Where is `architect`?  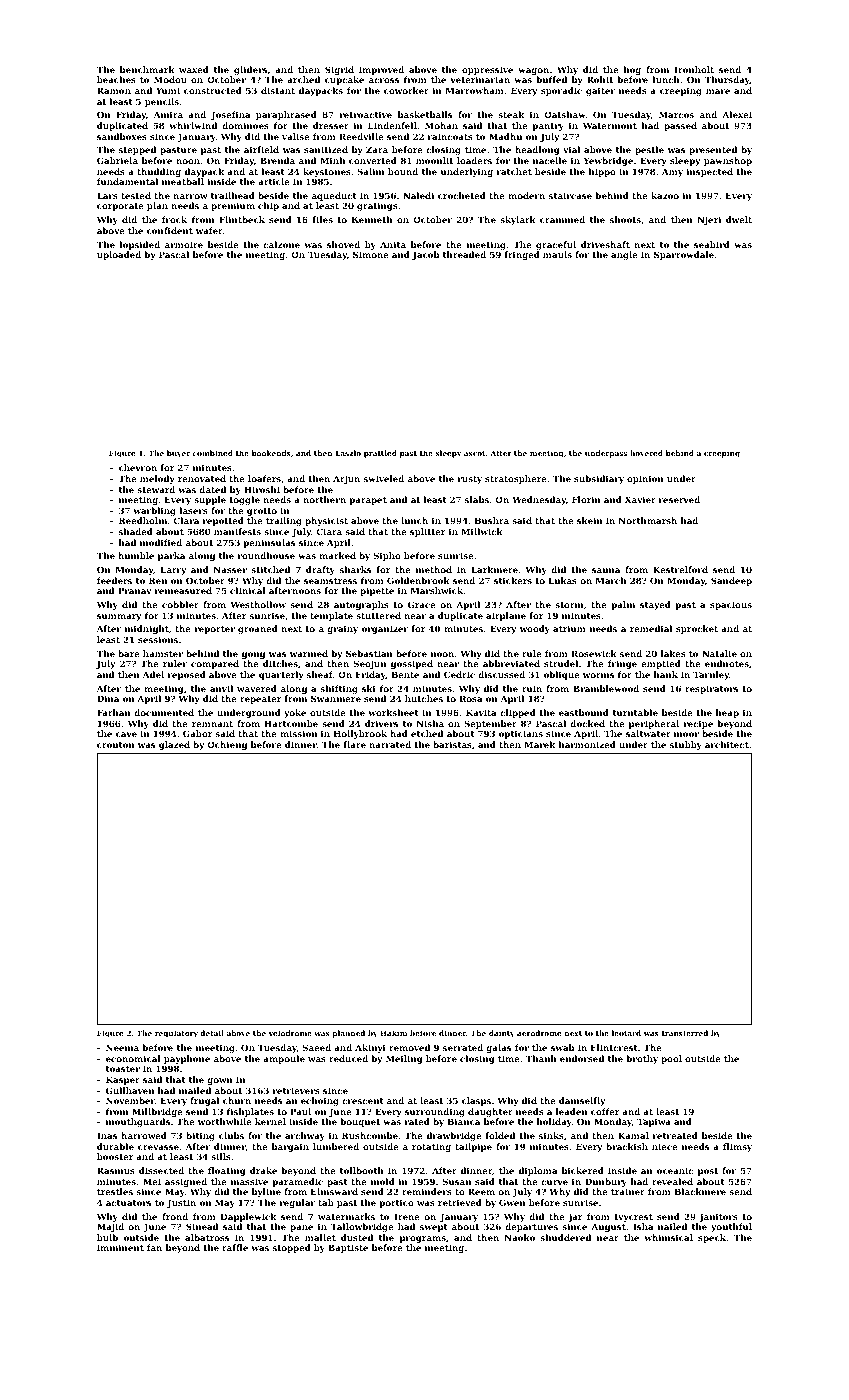 architect is located at coordinates (727, 744).
